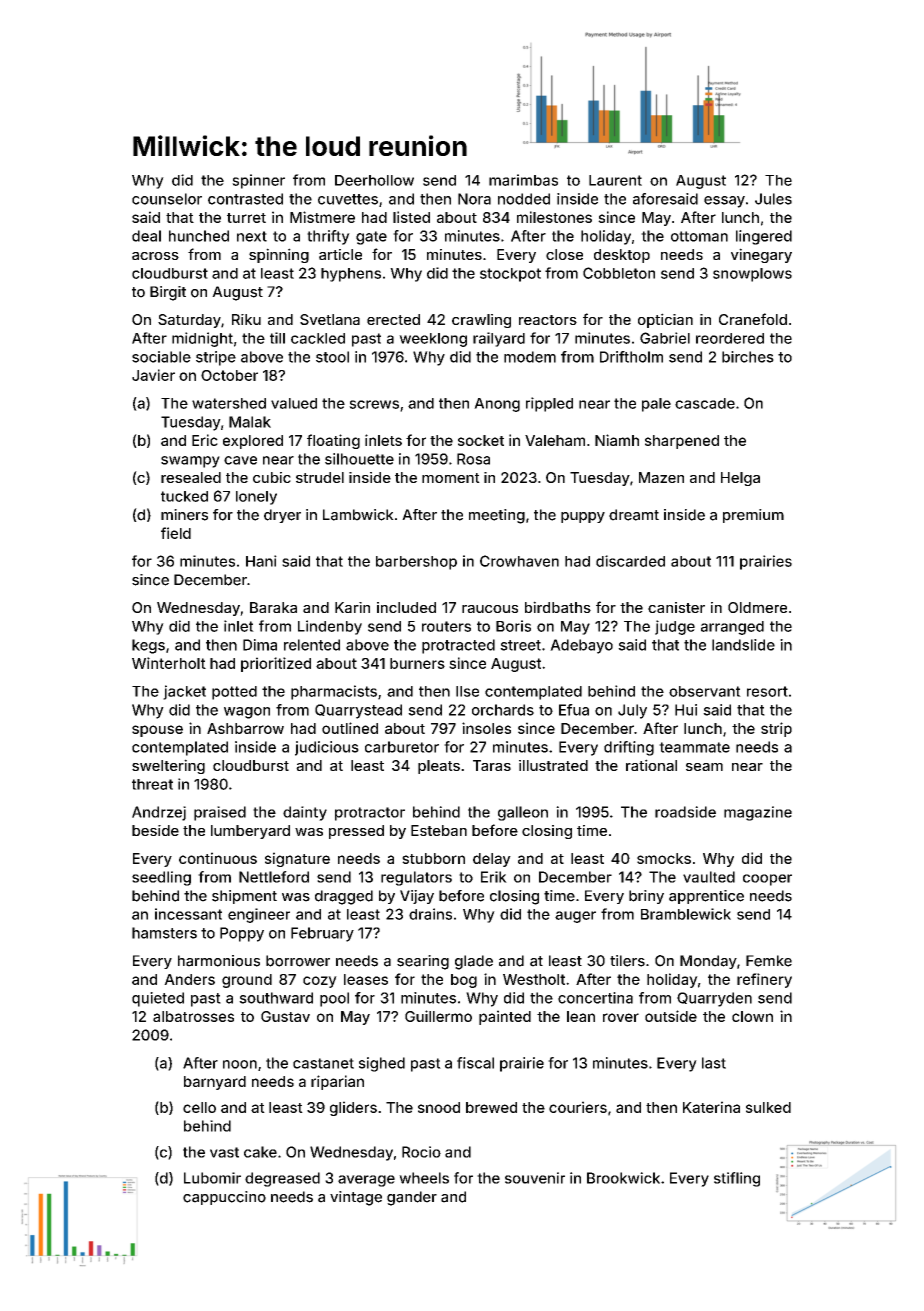  I want to click on threat, so click(152, 784).
